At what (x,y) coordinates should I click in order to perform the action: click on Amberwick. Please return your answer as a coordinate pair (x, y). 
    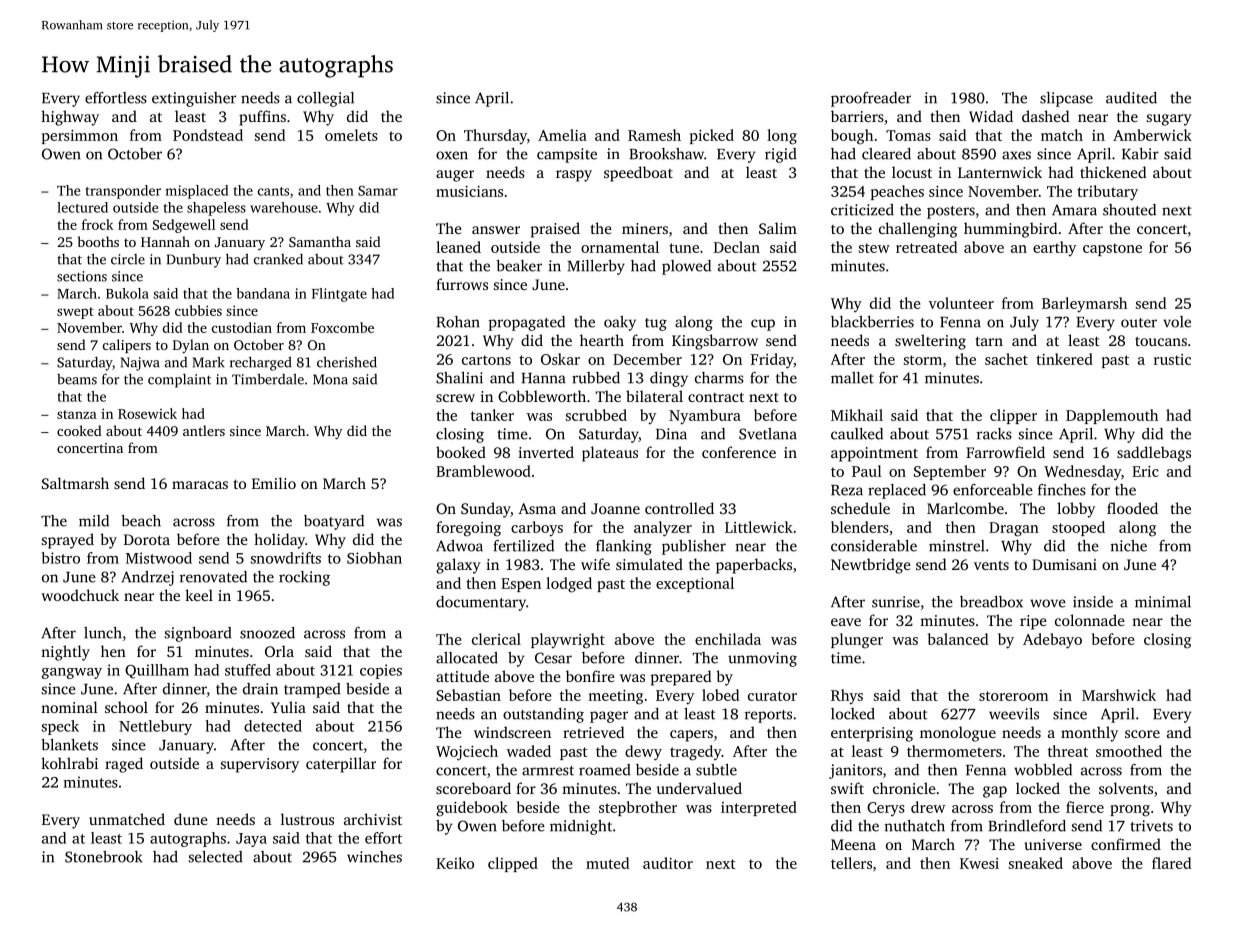
    Looking at the image, I should click on (1152, 135).
